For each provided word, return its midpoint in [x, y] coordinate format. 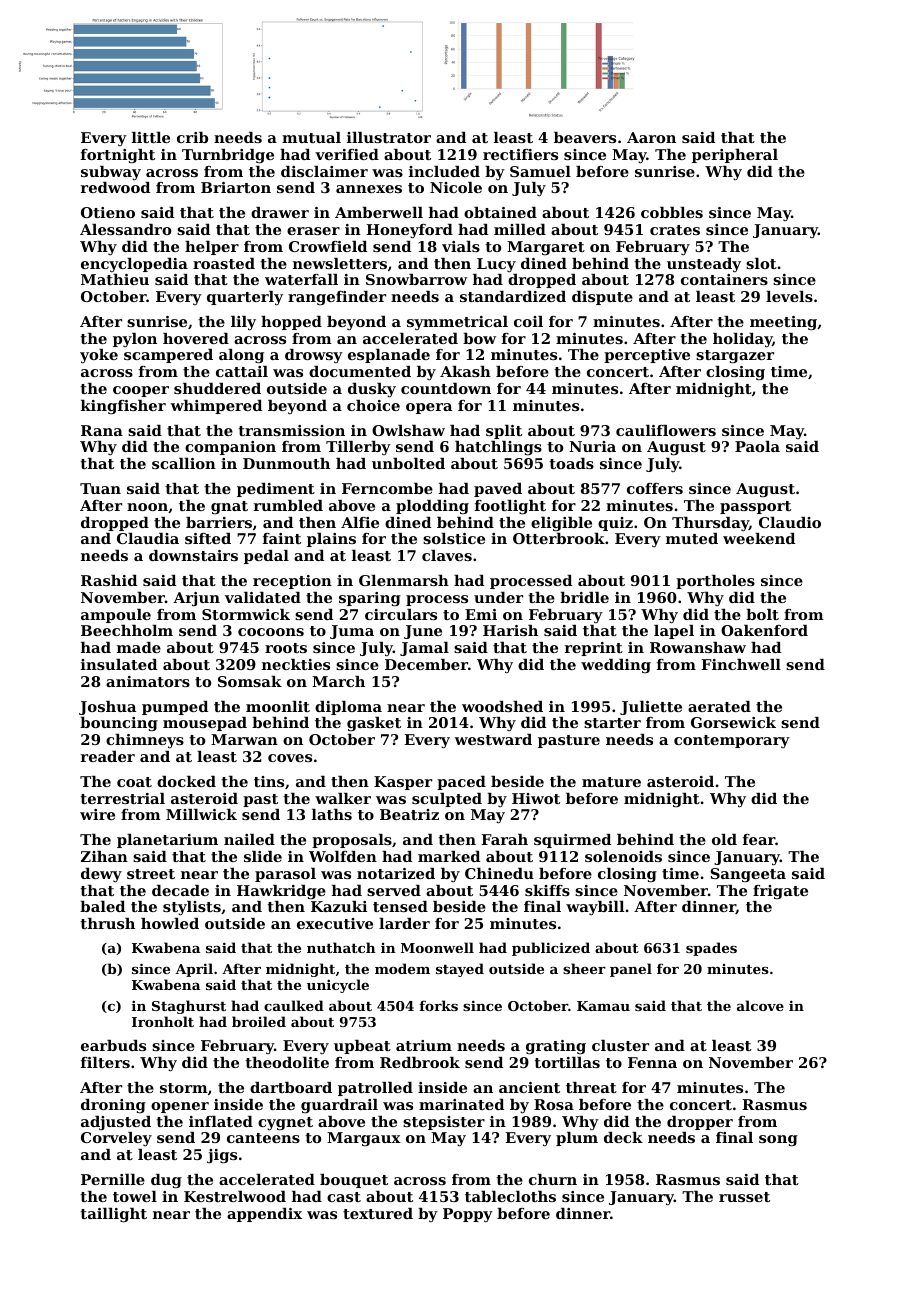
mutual [311, 137]
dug [166, 1181]
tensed [400, 906]
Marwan [244, 739]
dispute [602, 298]
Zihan [104, 856]
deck [623, 1137]
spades [711, 949]
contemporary [732, 741]
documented [360, 371]
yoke [99, 356]
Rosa [554, 1104]
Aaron [651, 137]
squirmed [572, 841]
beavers [585, 137]
